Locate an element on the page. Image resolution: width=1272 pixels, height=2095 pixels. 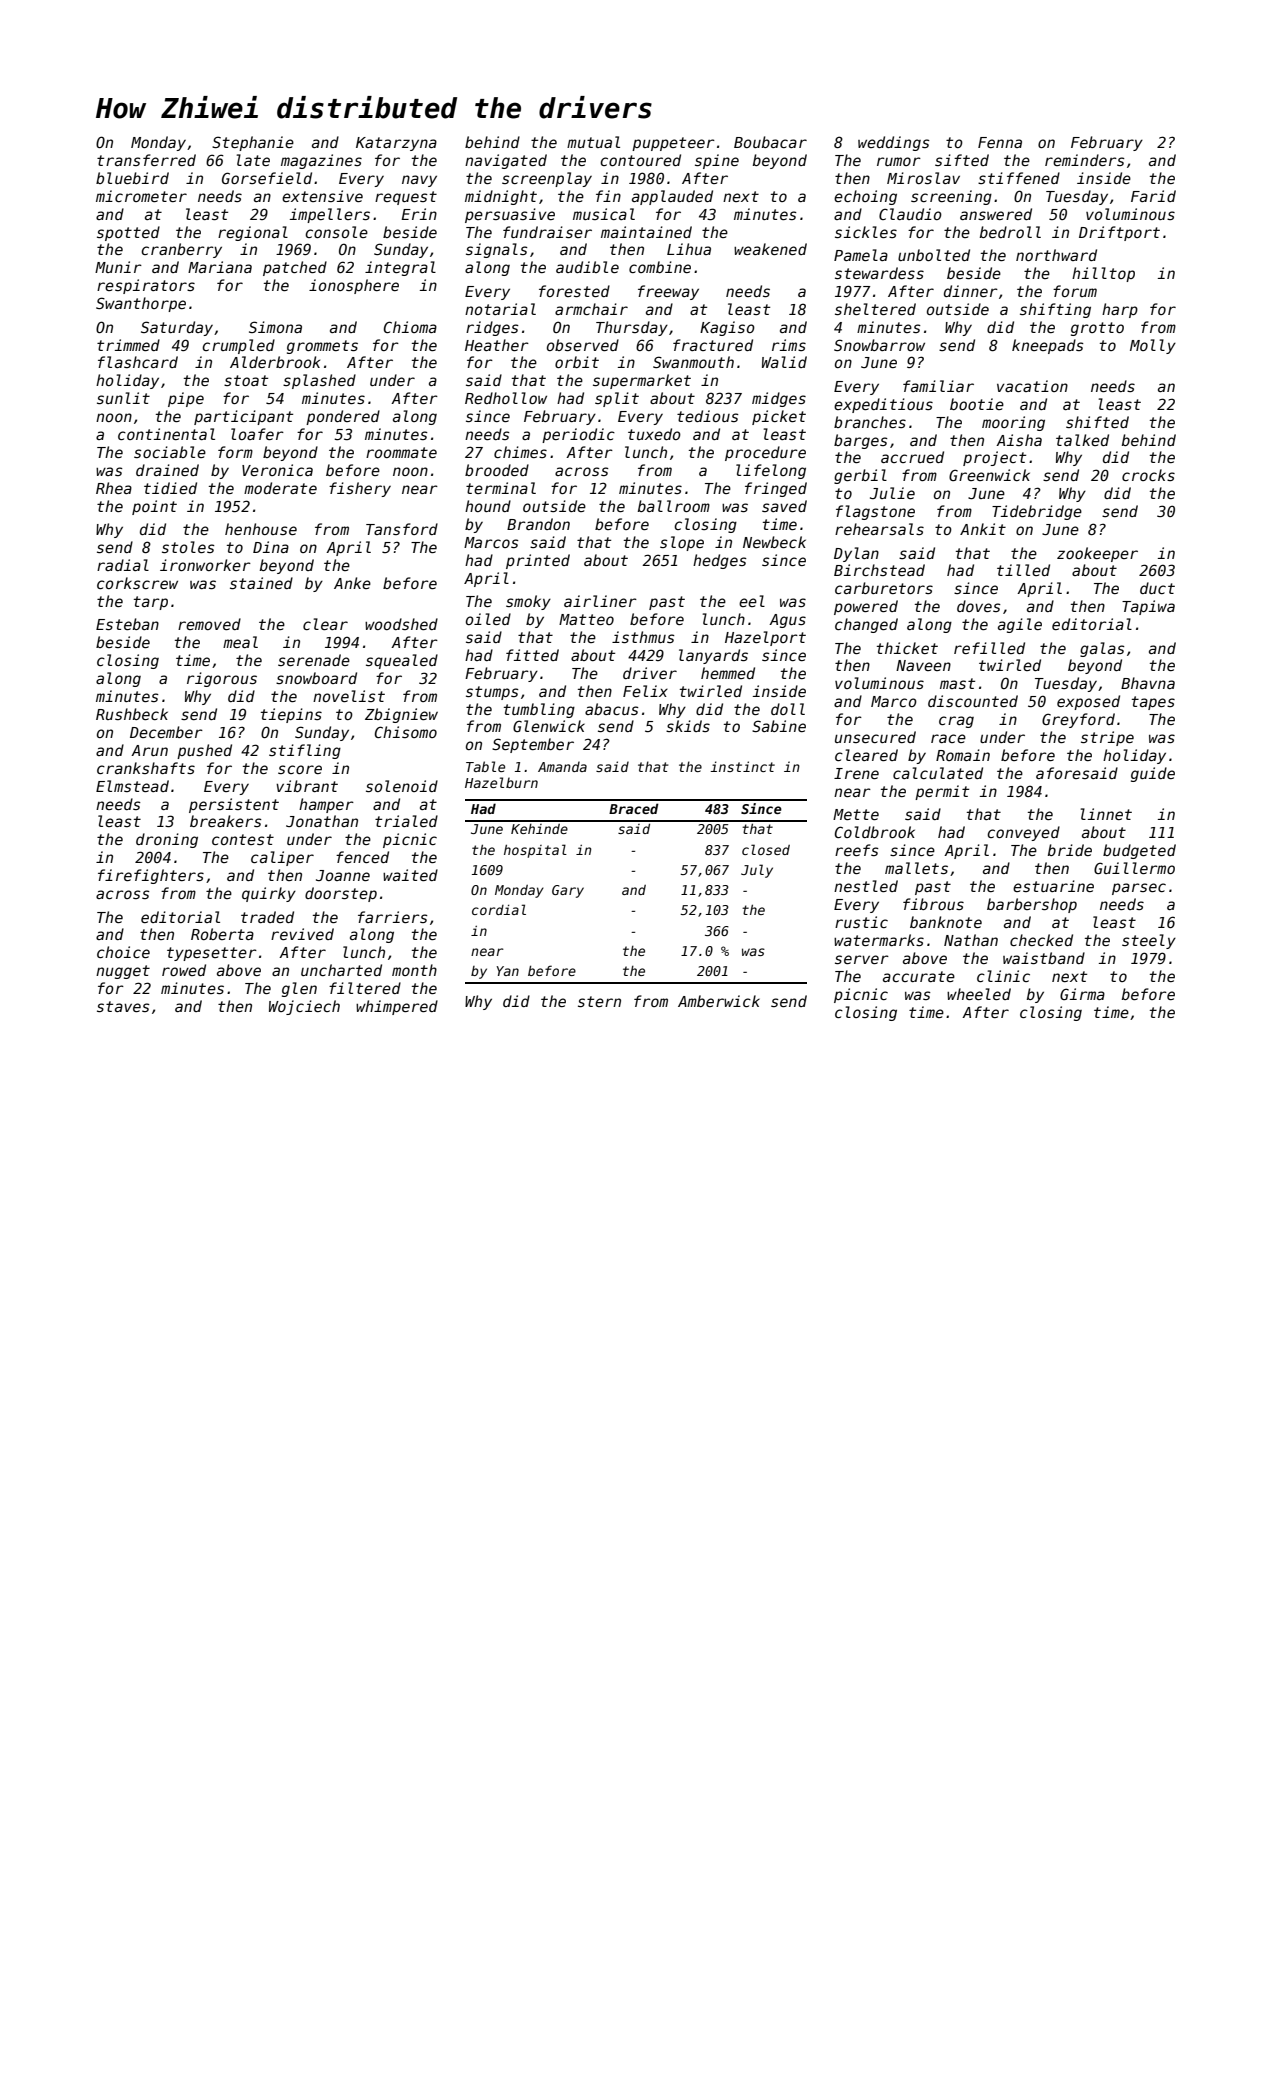
Gorsefield is located at coordinates (267, 178).
